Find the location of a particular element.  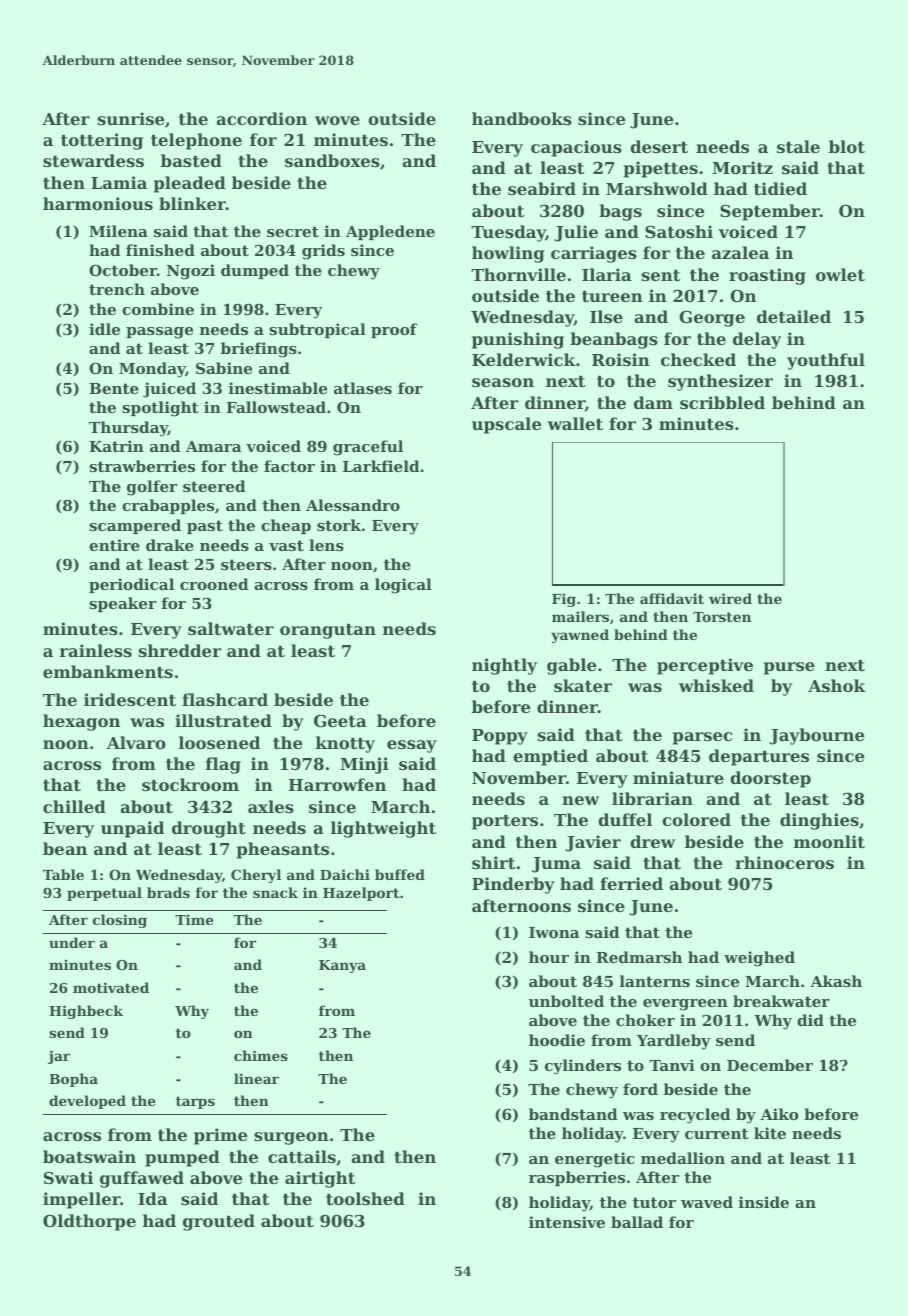

raspberries is located at coordinates (577, 1178).
